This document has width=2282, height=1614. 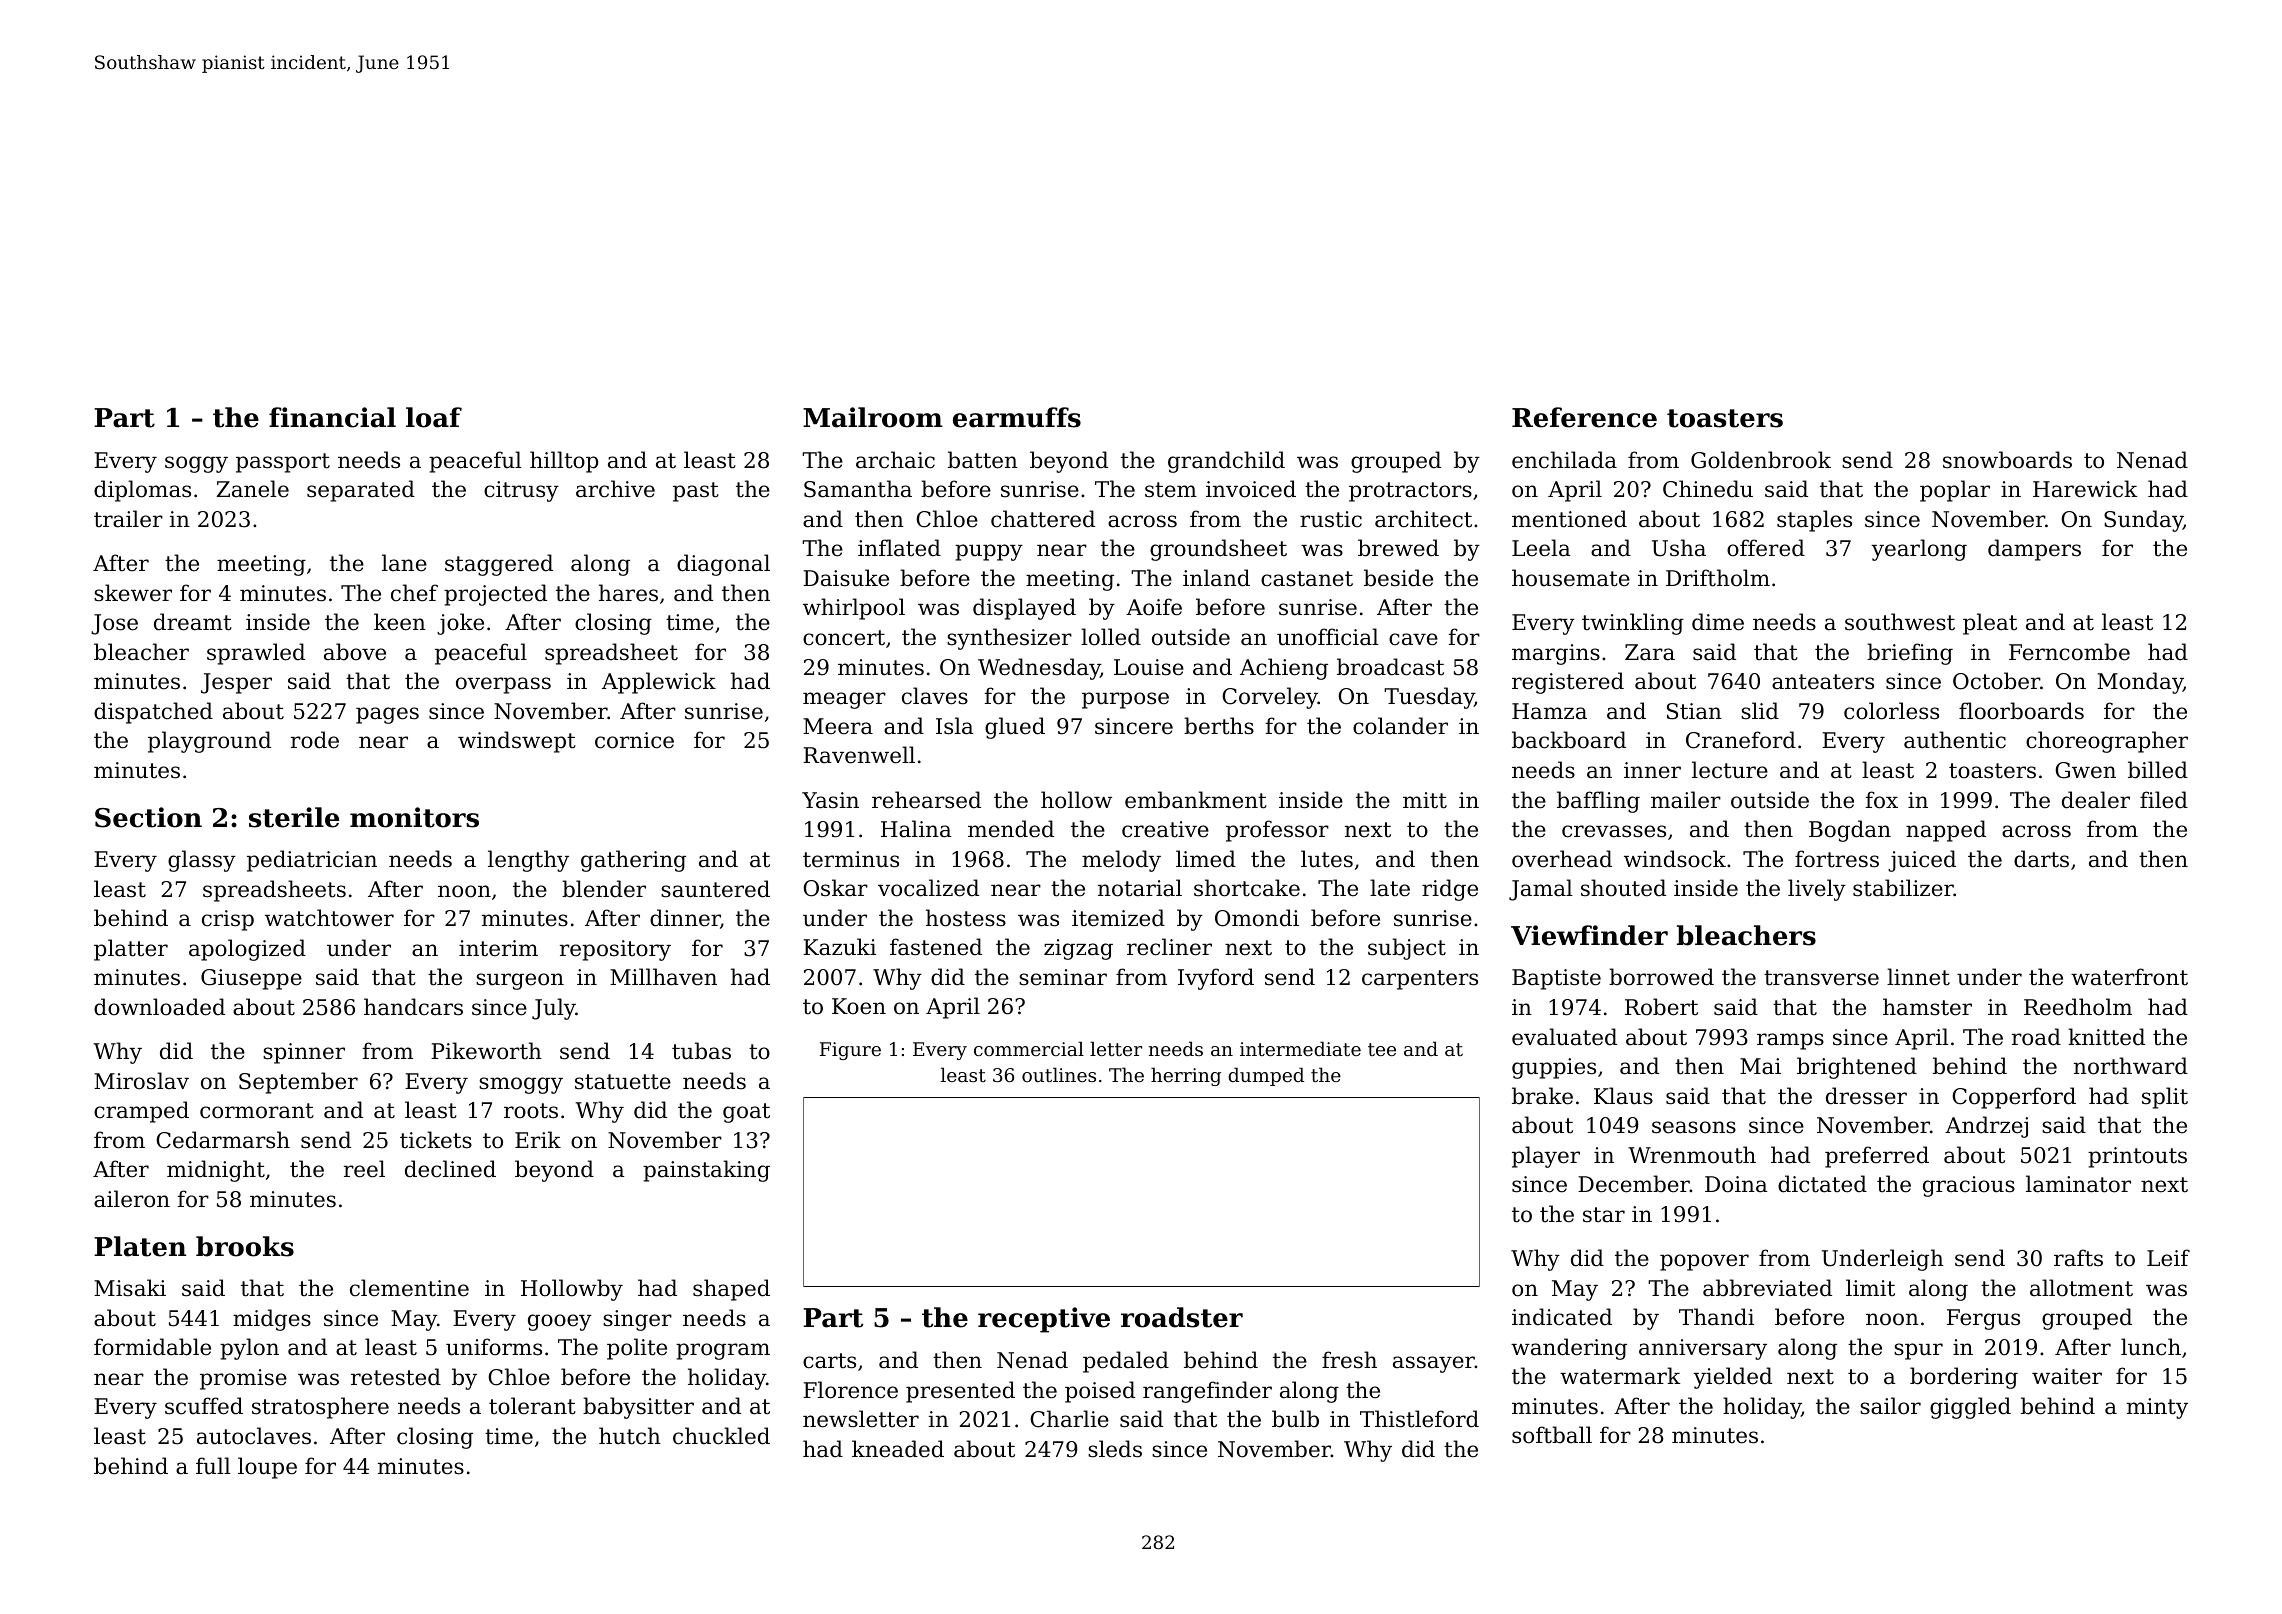 I want to click on whirlpool, so click(x=854, y=609).
